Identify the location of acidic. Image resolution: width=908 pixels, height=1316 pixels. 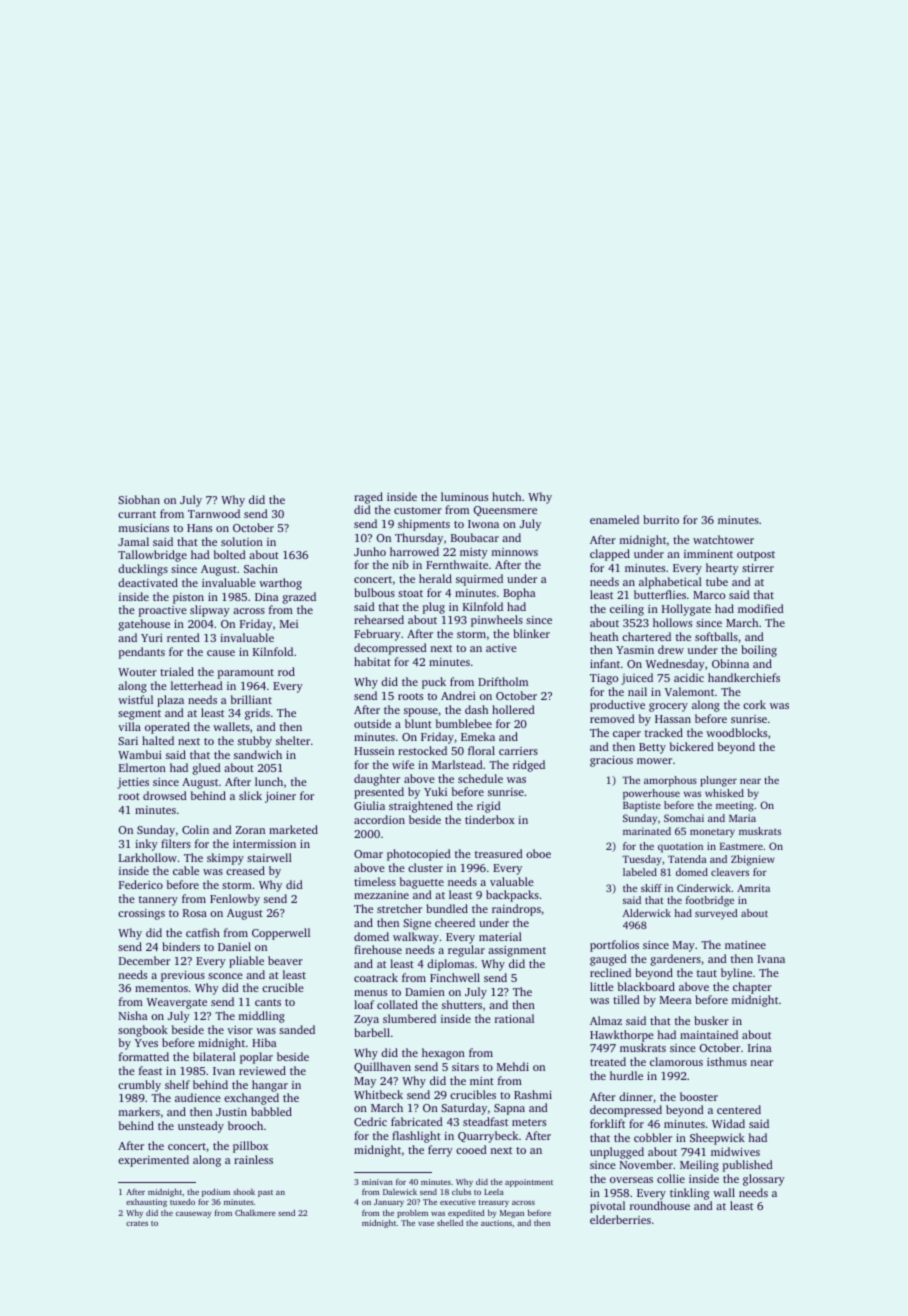
(689, 677).
